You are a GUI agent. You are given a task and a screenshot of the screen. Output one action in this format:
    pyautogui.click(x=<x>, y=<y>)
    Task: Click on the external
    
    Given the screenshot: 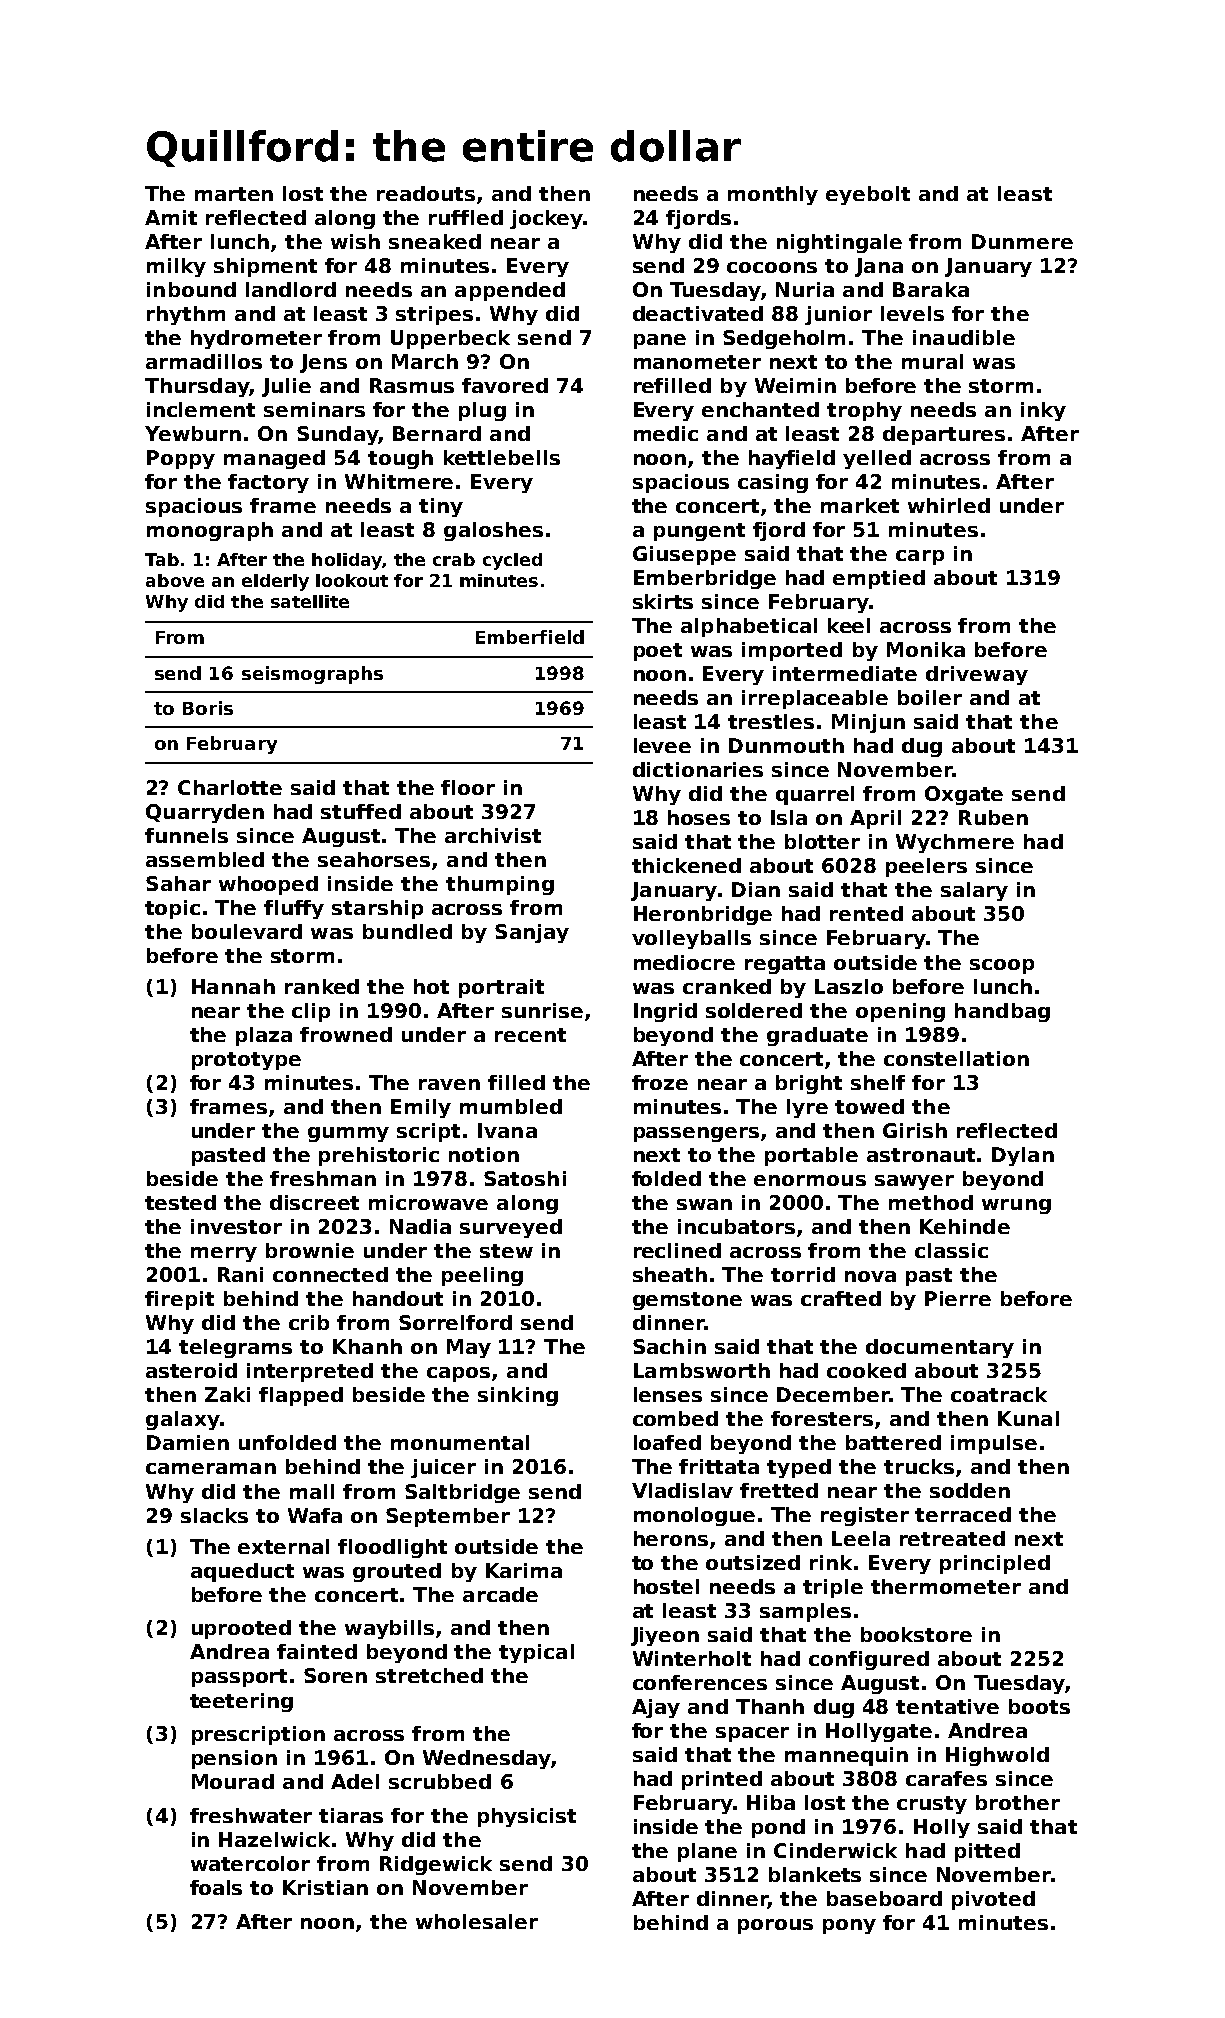 What is the action you would take?
    pyautogui.click(x=283, y=1546)
